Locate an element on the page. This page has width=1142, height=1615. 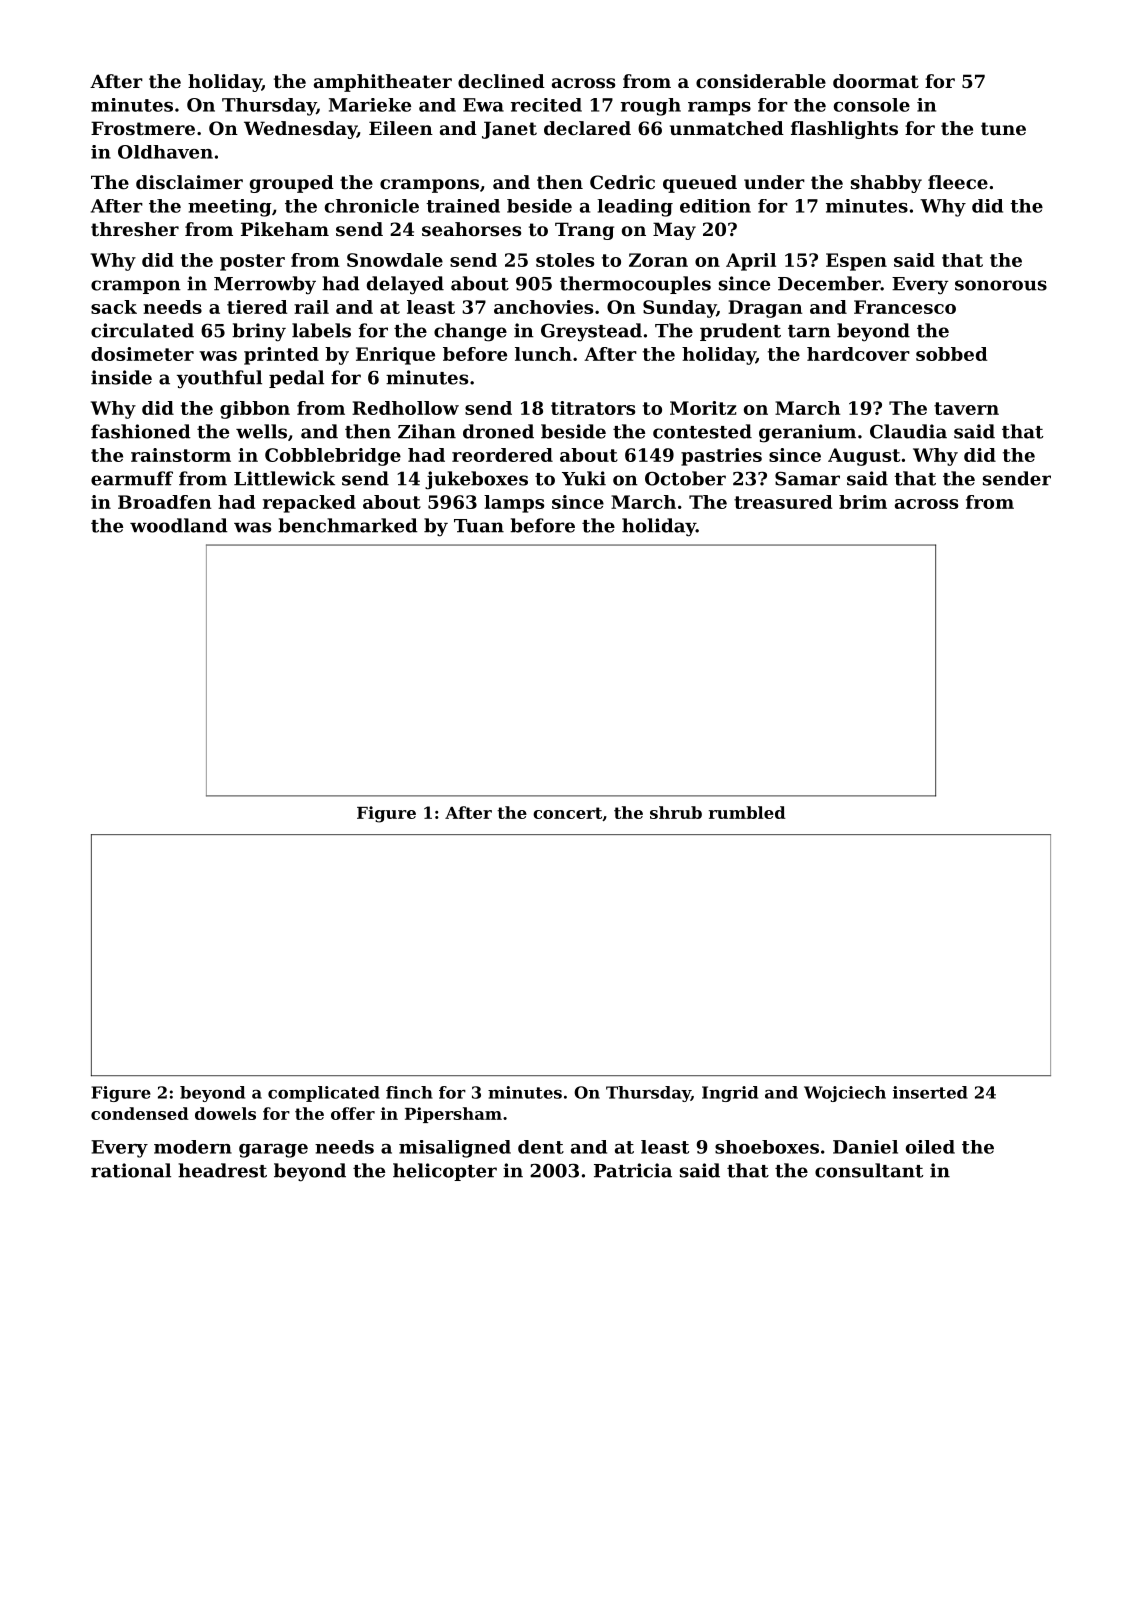
concert is located at coordinates (567, 813).
